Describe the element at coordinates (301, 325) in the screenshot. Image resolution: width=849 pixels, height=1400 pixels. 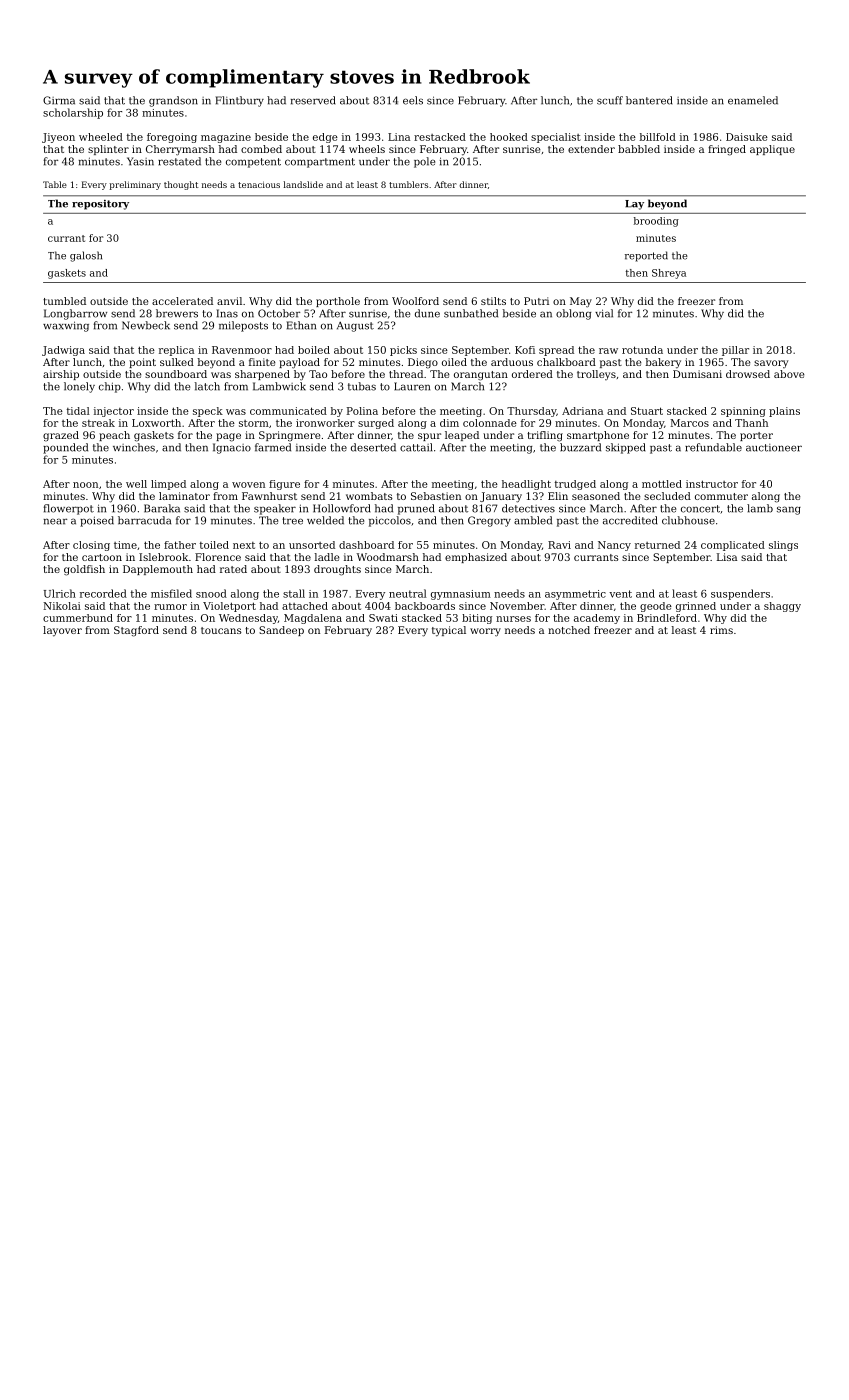
I see `Ethan` at that location.
